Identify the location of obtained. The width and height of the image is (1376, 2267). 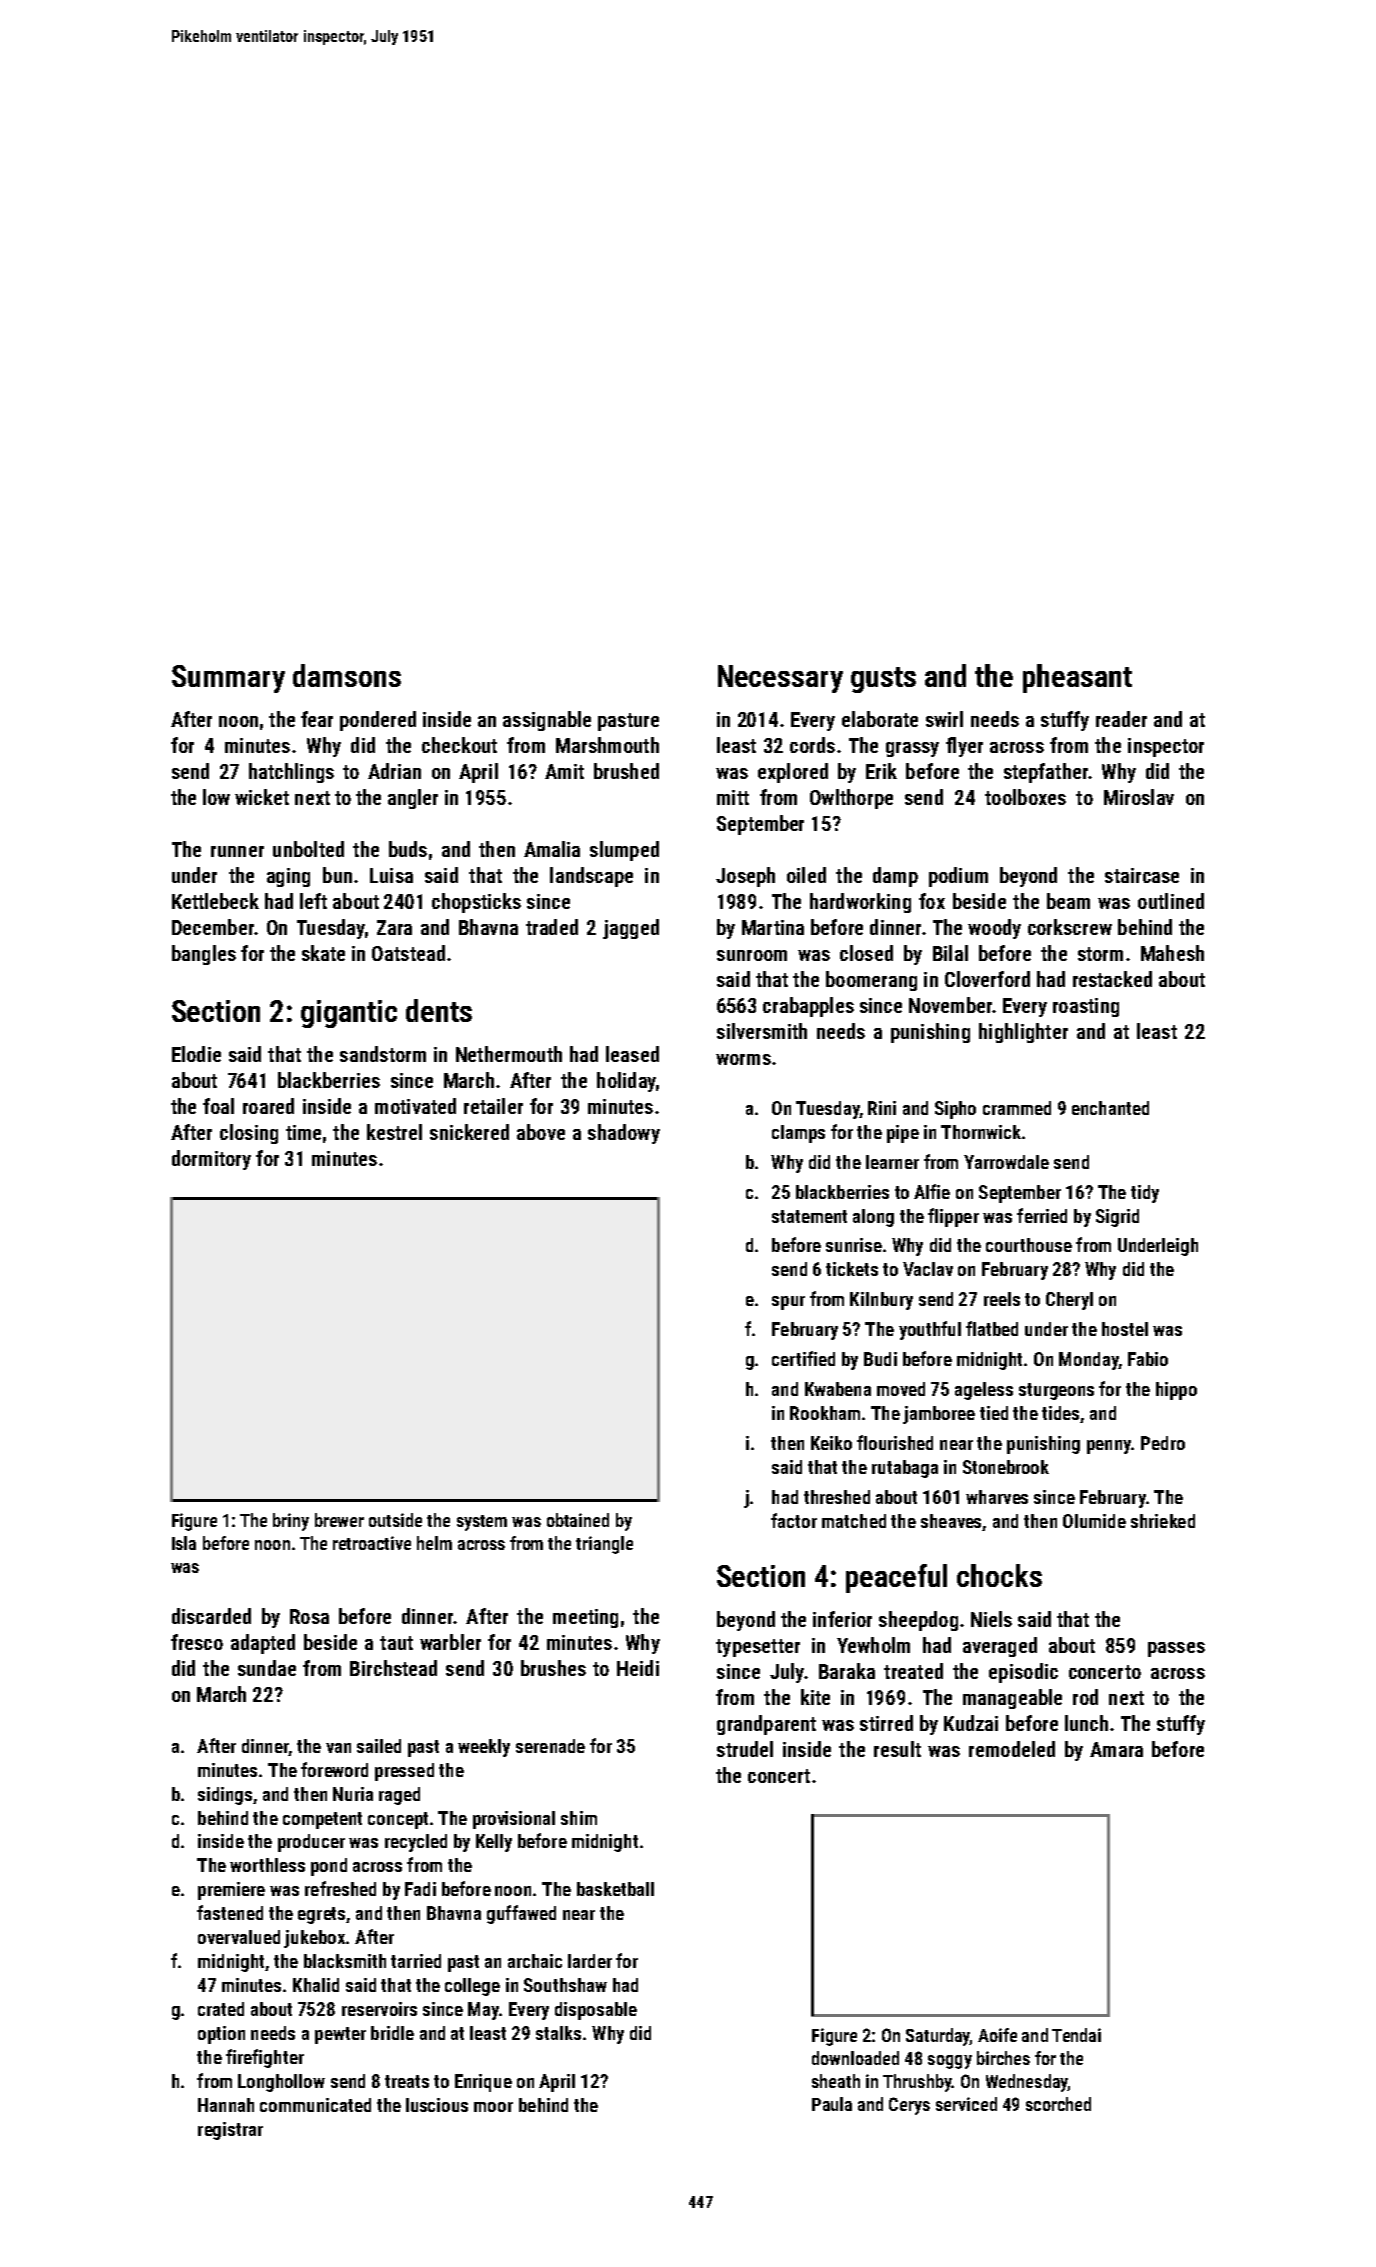
(578, 1520).
